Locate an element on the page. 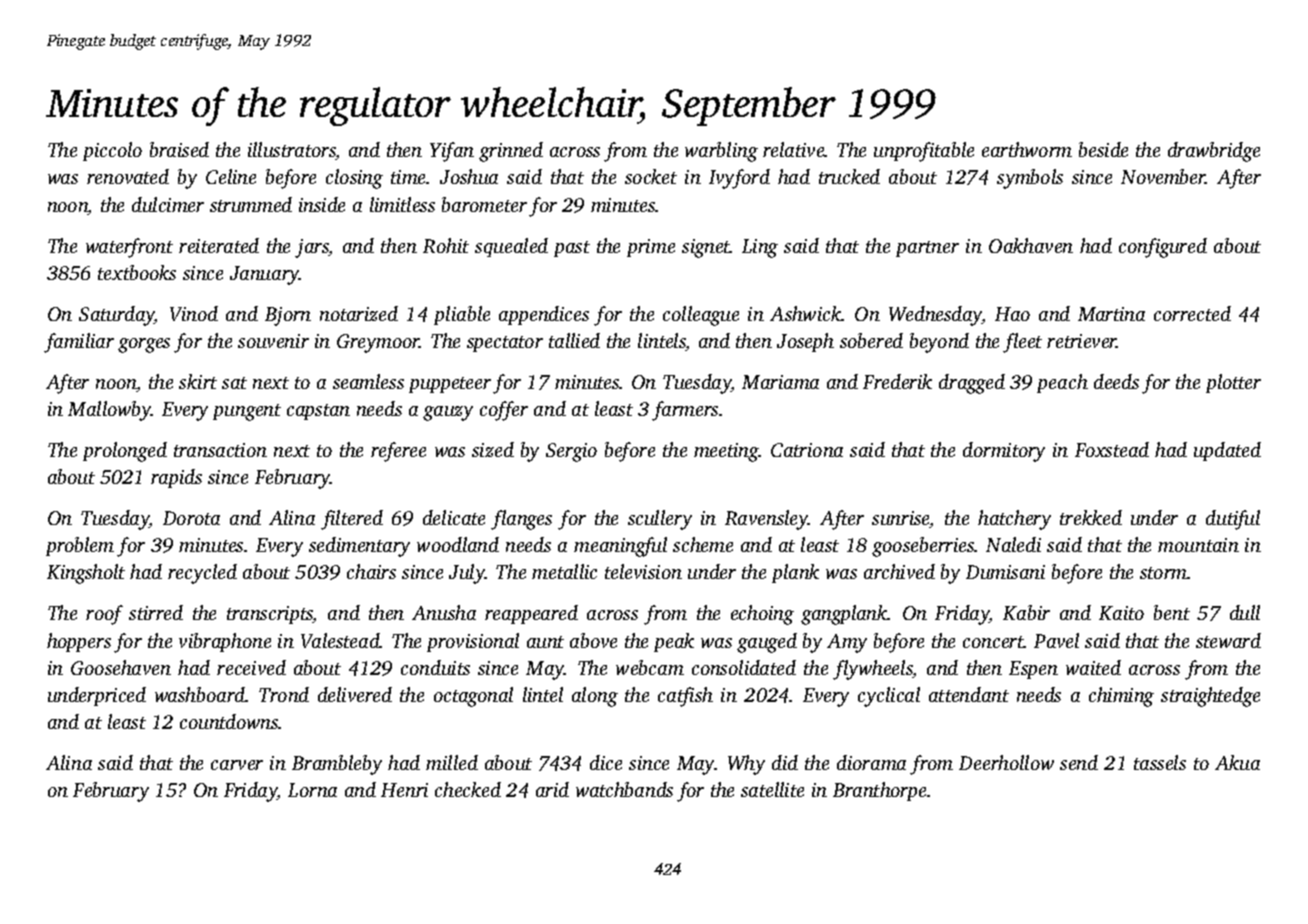  signet is located at coordinates (706, 248).
